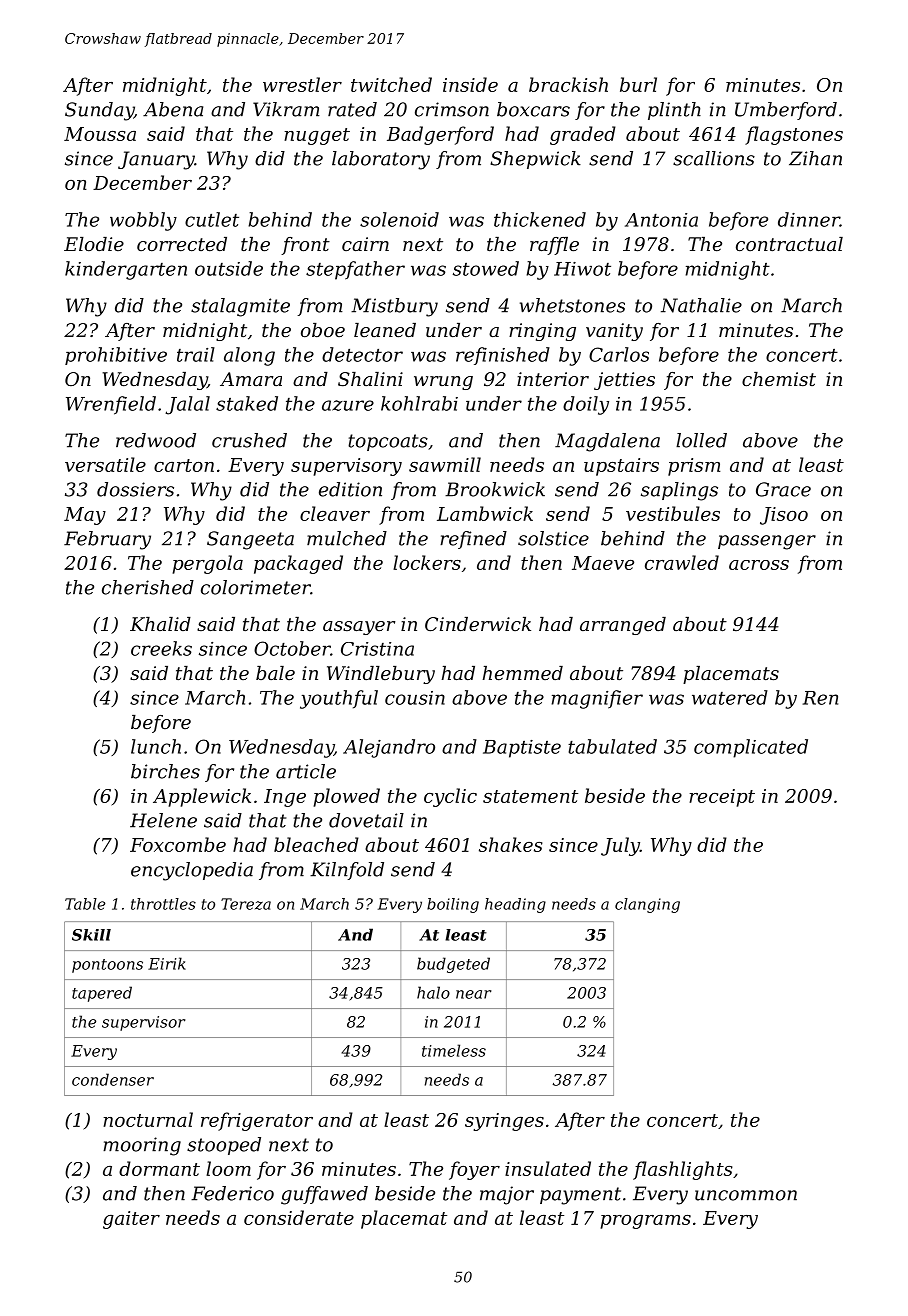 Image resolution: width=908 pixels, height=1316 pixels. What do you see at coordinates (111, 405) in the screenshot?
I see `Wrenfield` at bounding box center [111, 405].
